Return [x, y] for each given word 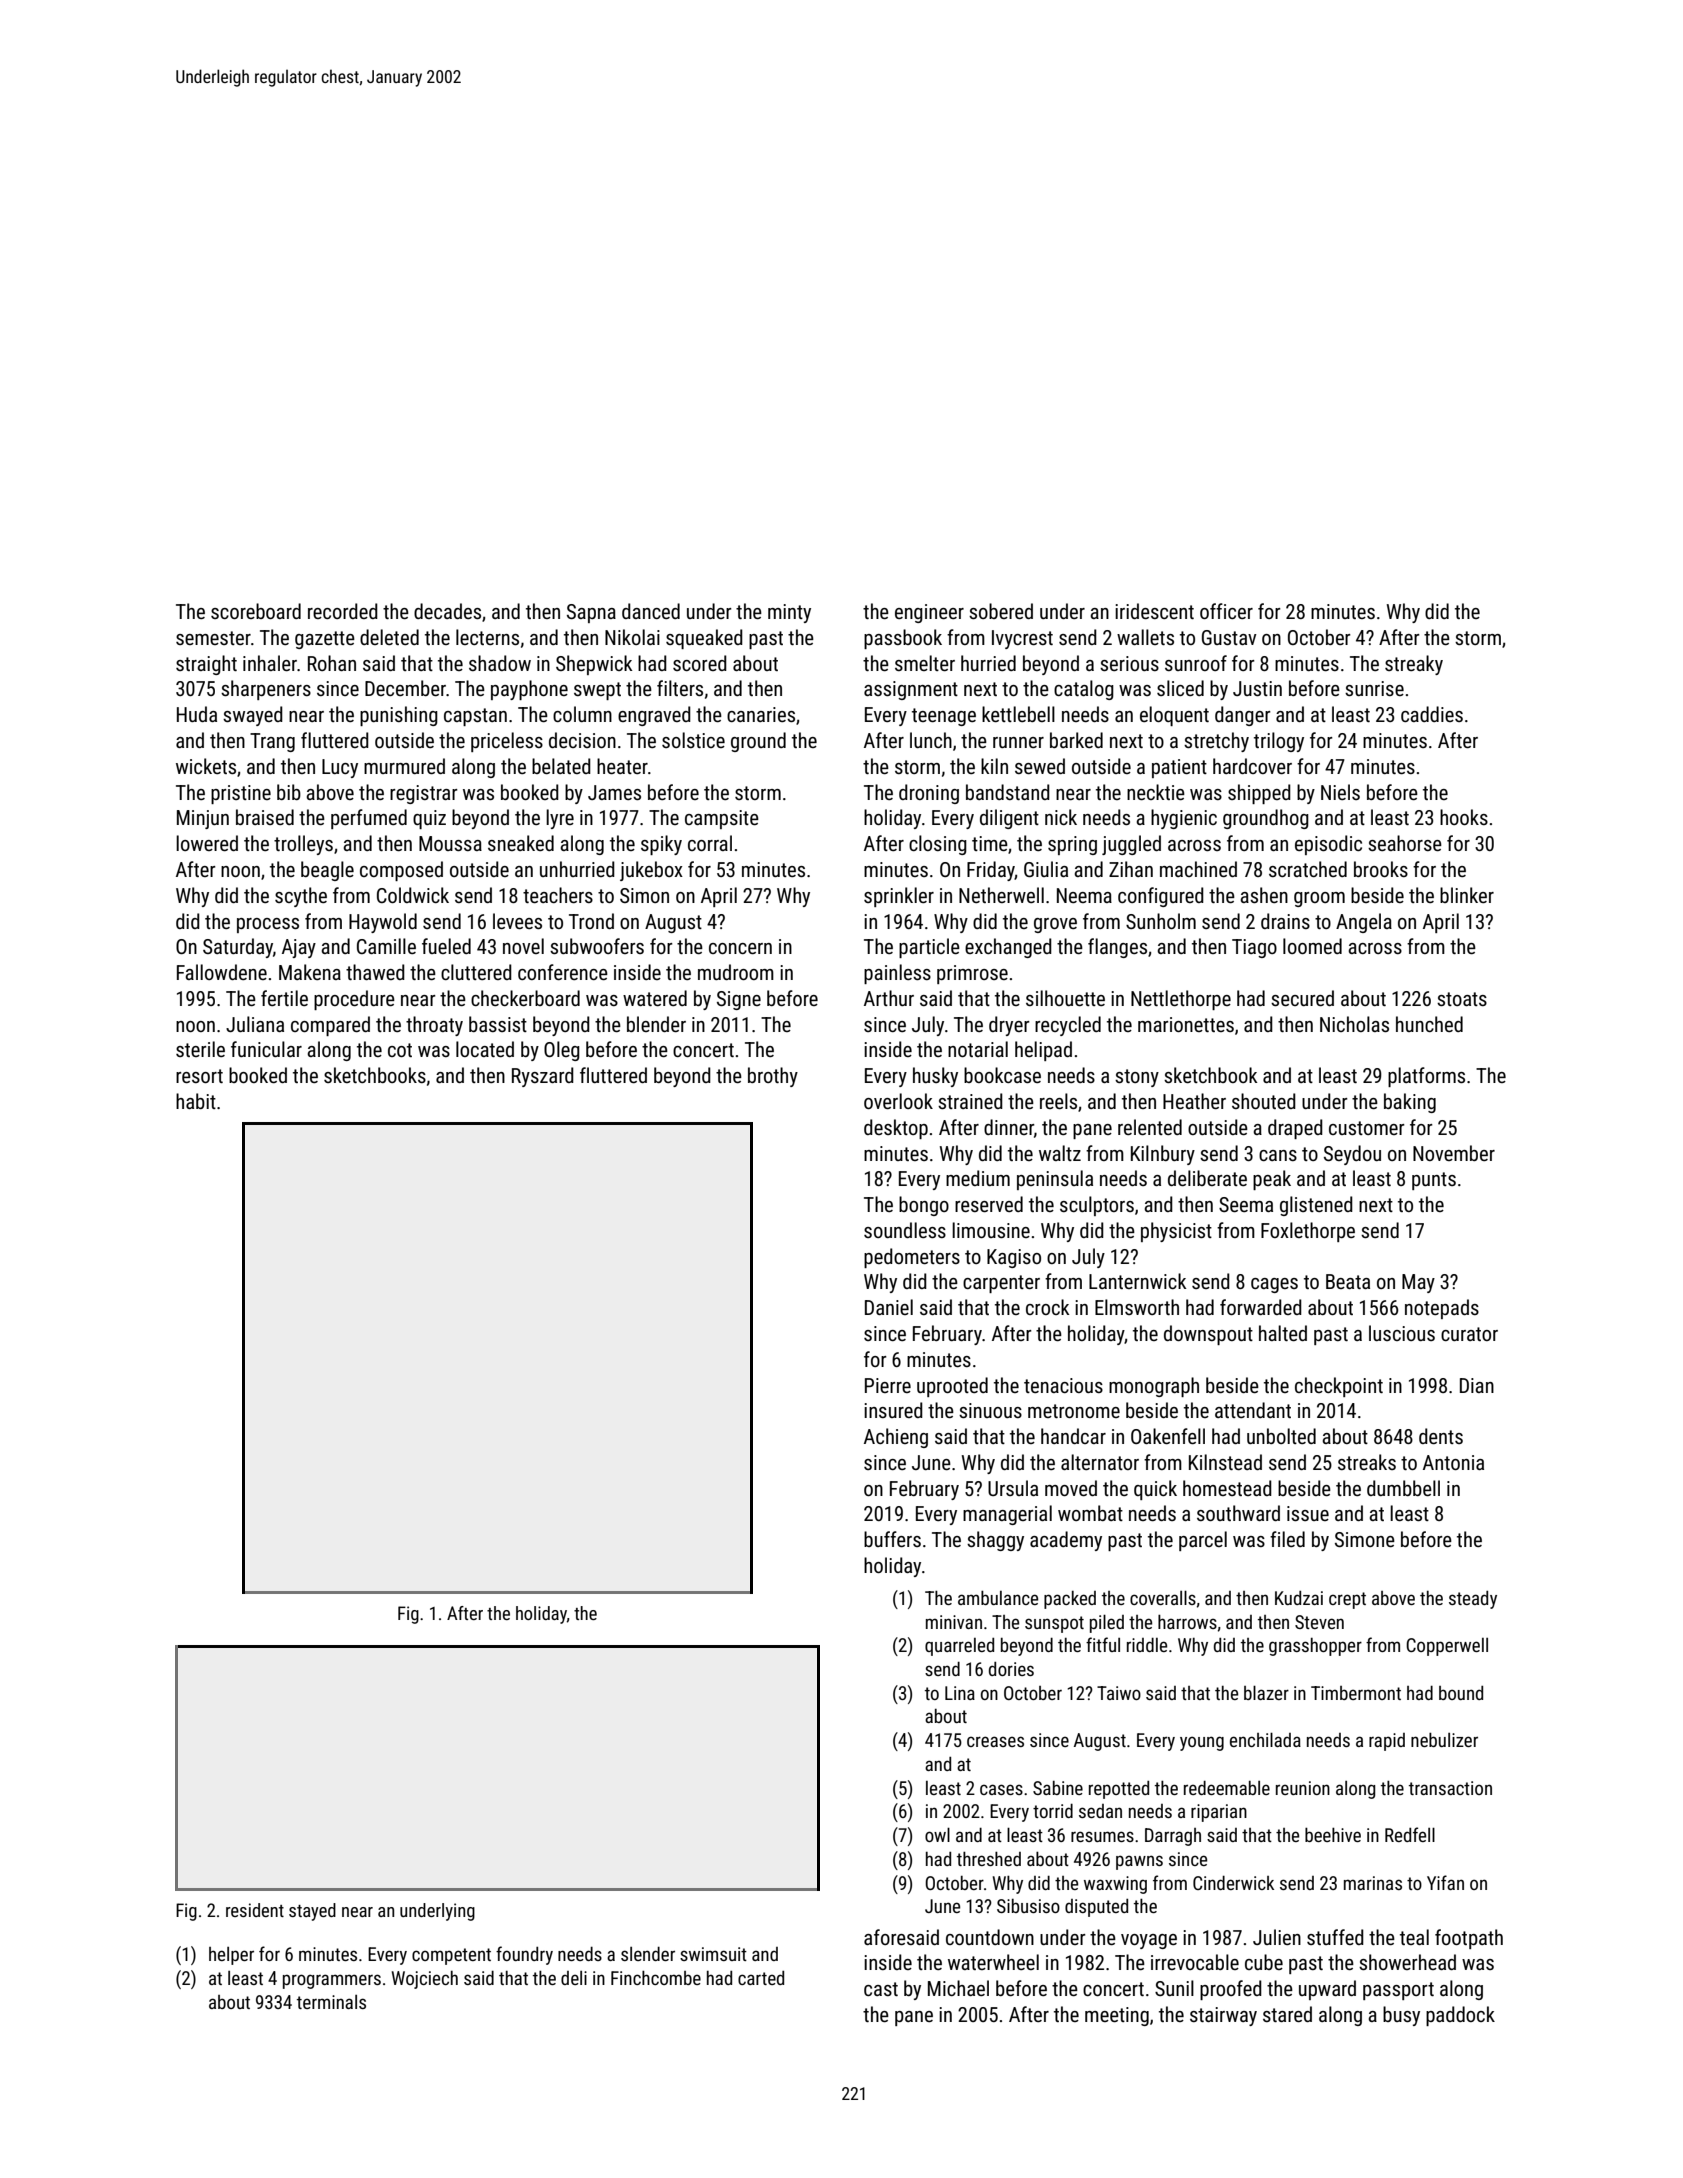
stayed [312, 1912]
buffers [892, 1539]
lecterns [487, 637]
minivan [954, 1622]
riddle [1147, 1645]
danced [651, 611]
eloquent [1174, 716]
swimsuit [713, 1954]
